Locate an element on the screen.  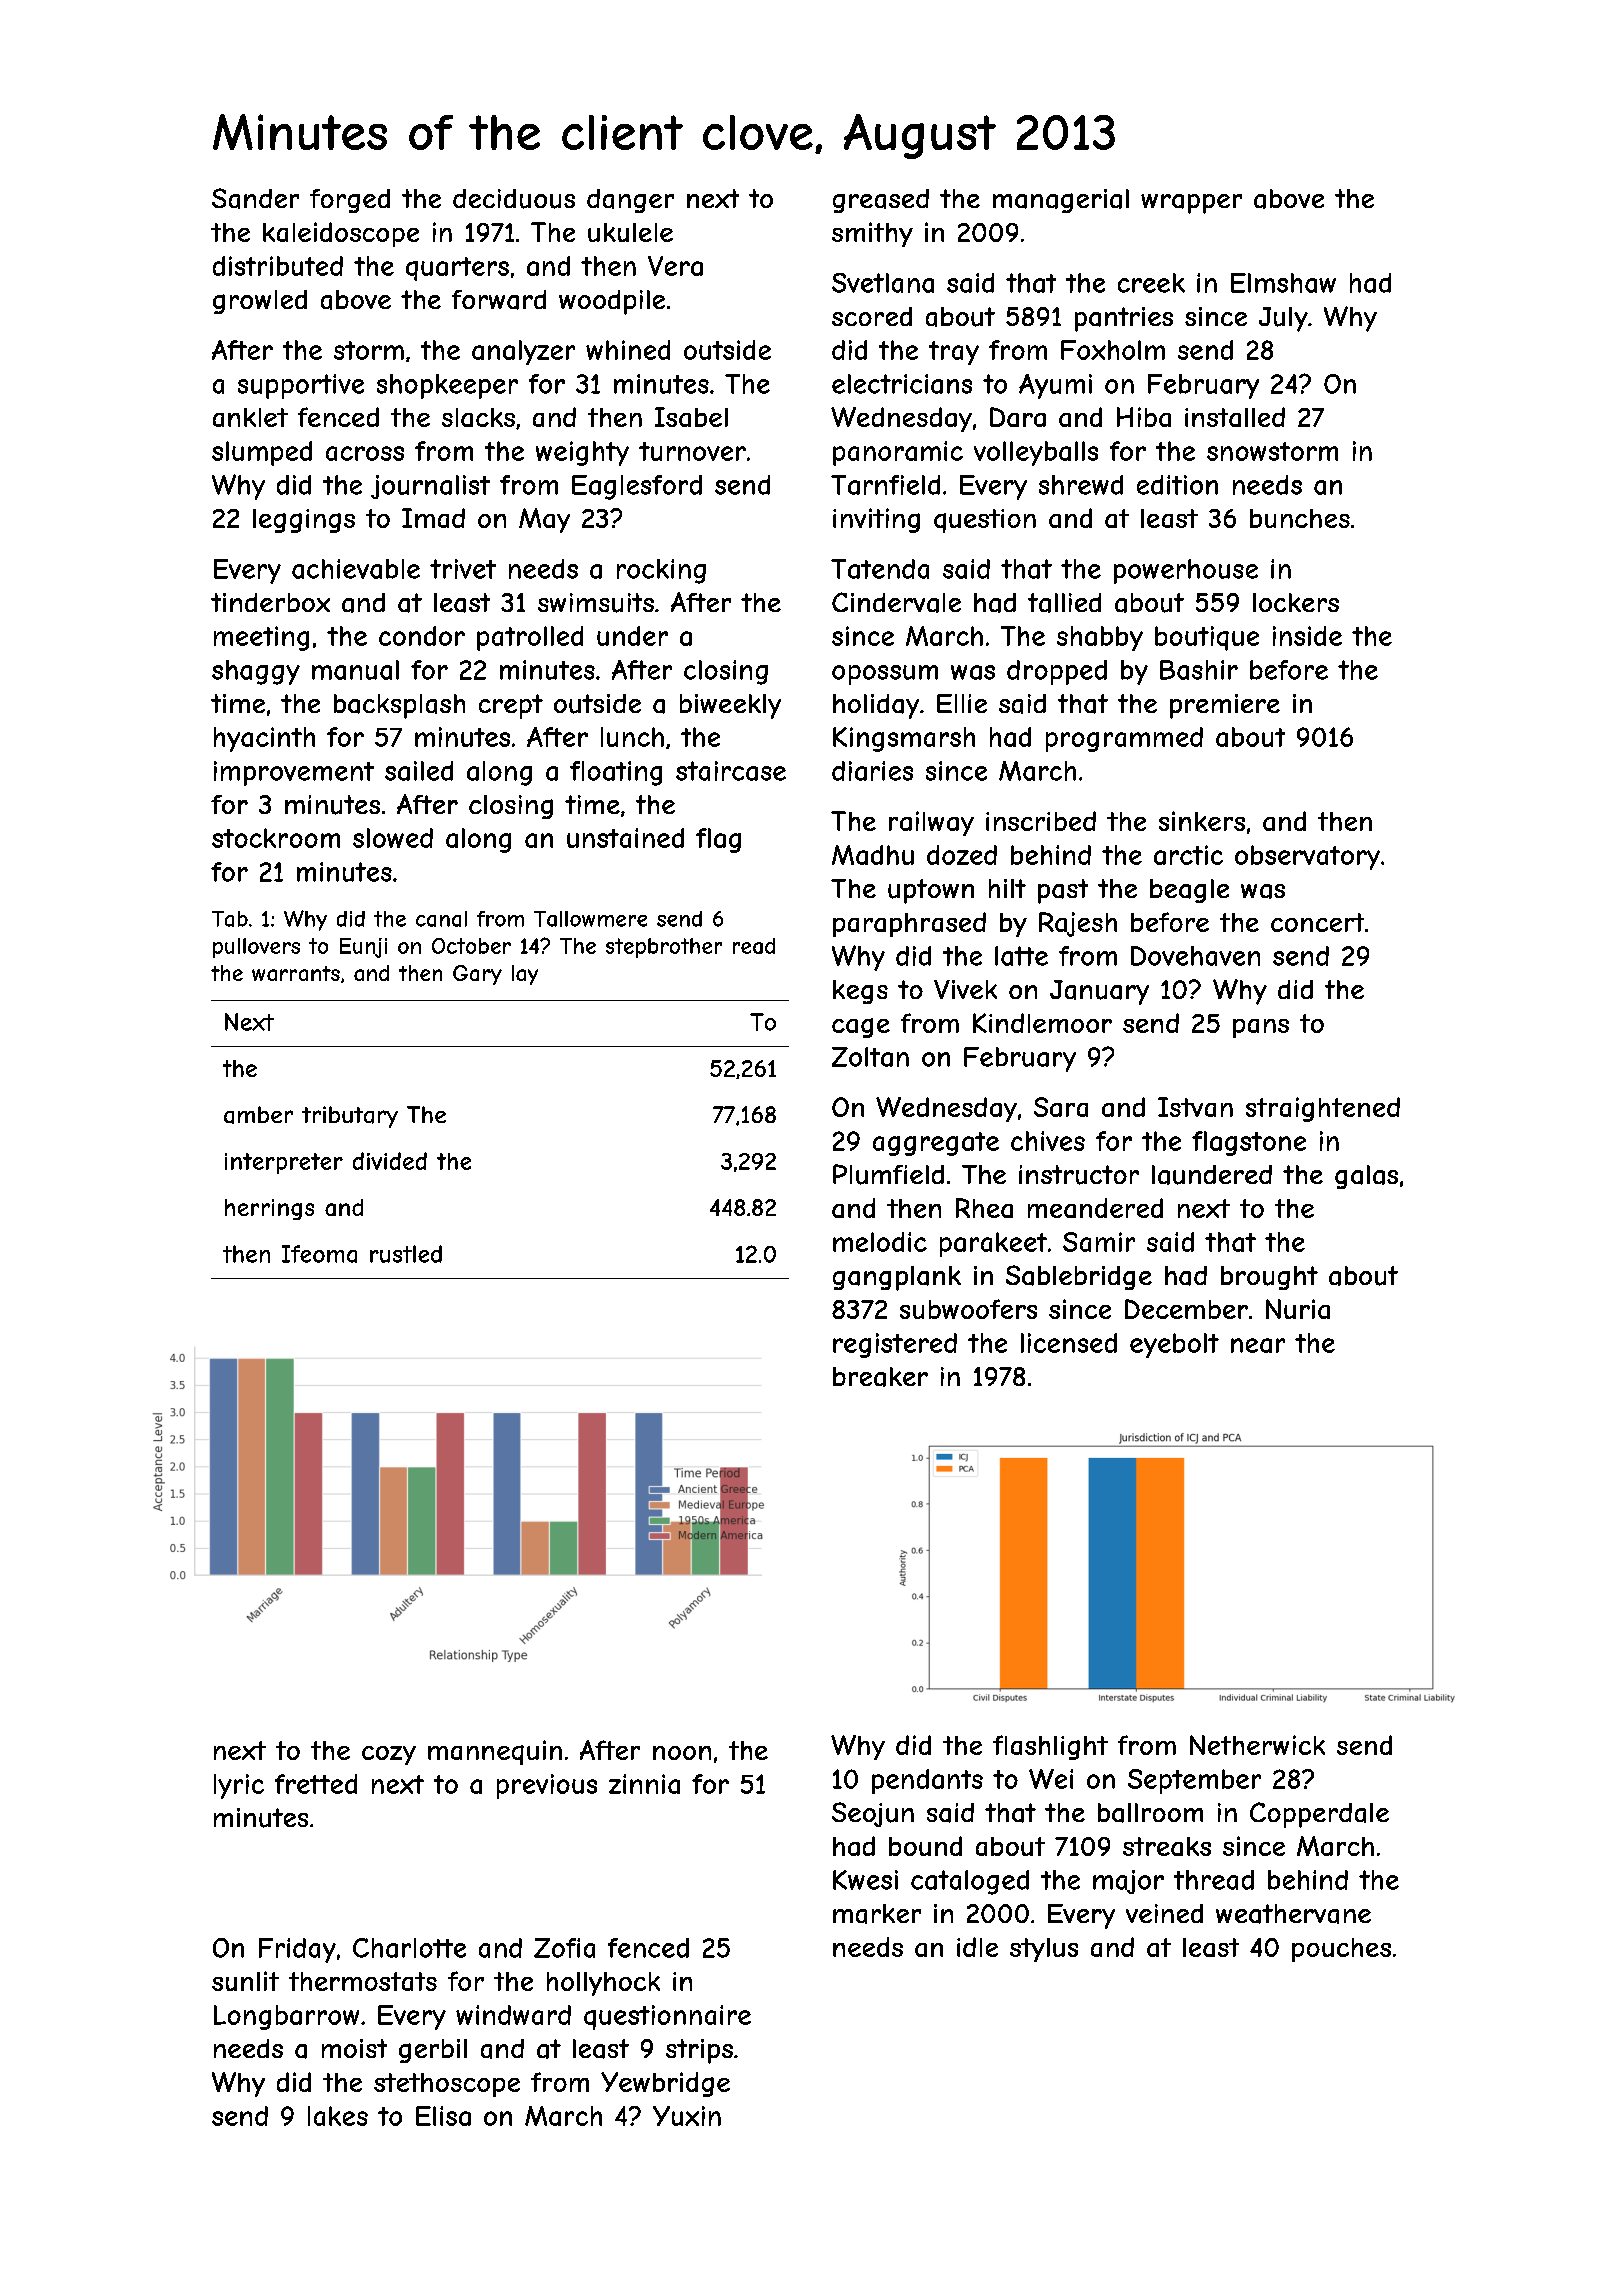
paraphrased is located at coordinates (909, 924).
